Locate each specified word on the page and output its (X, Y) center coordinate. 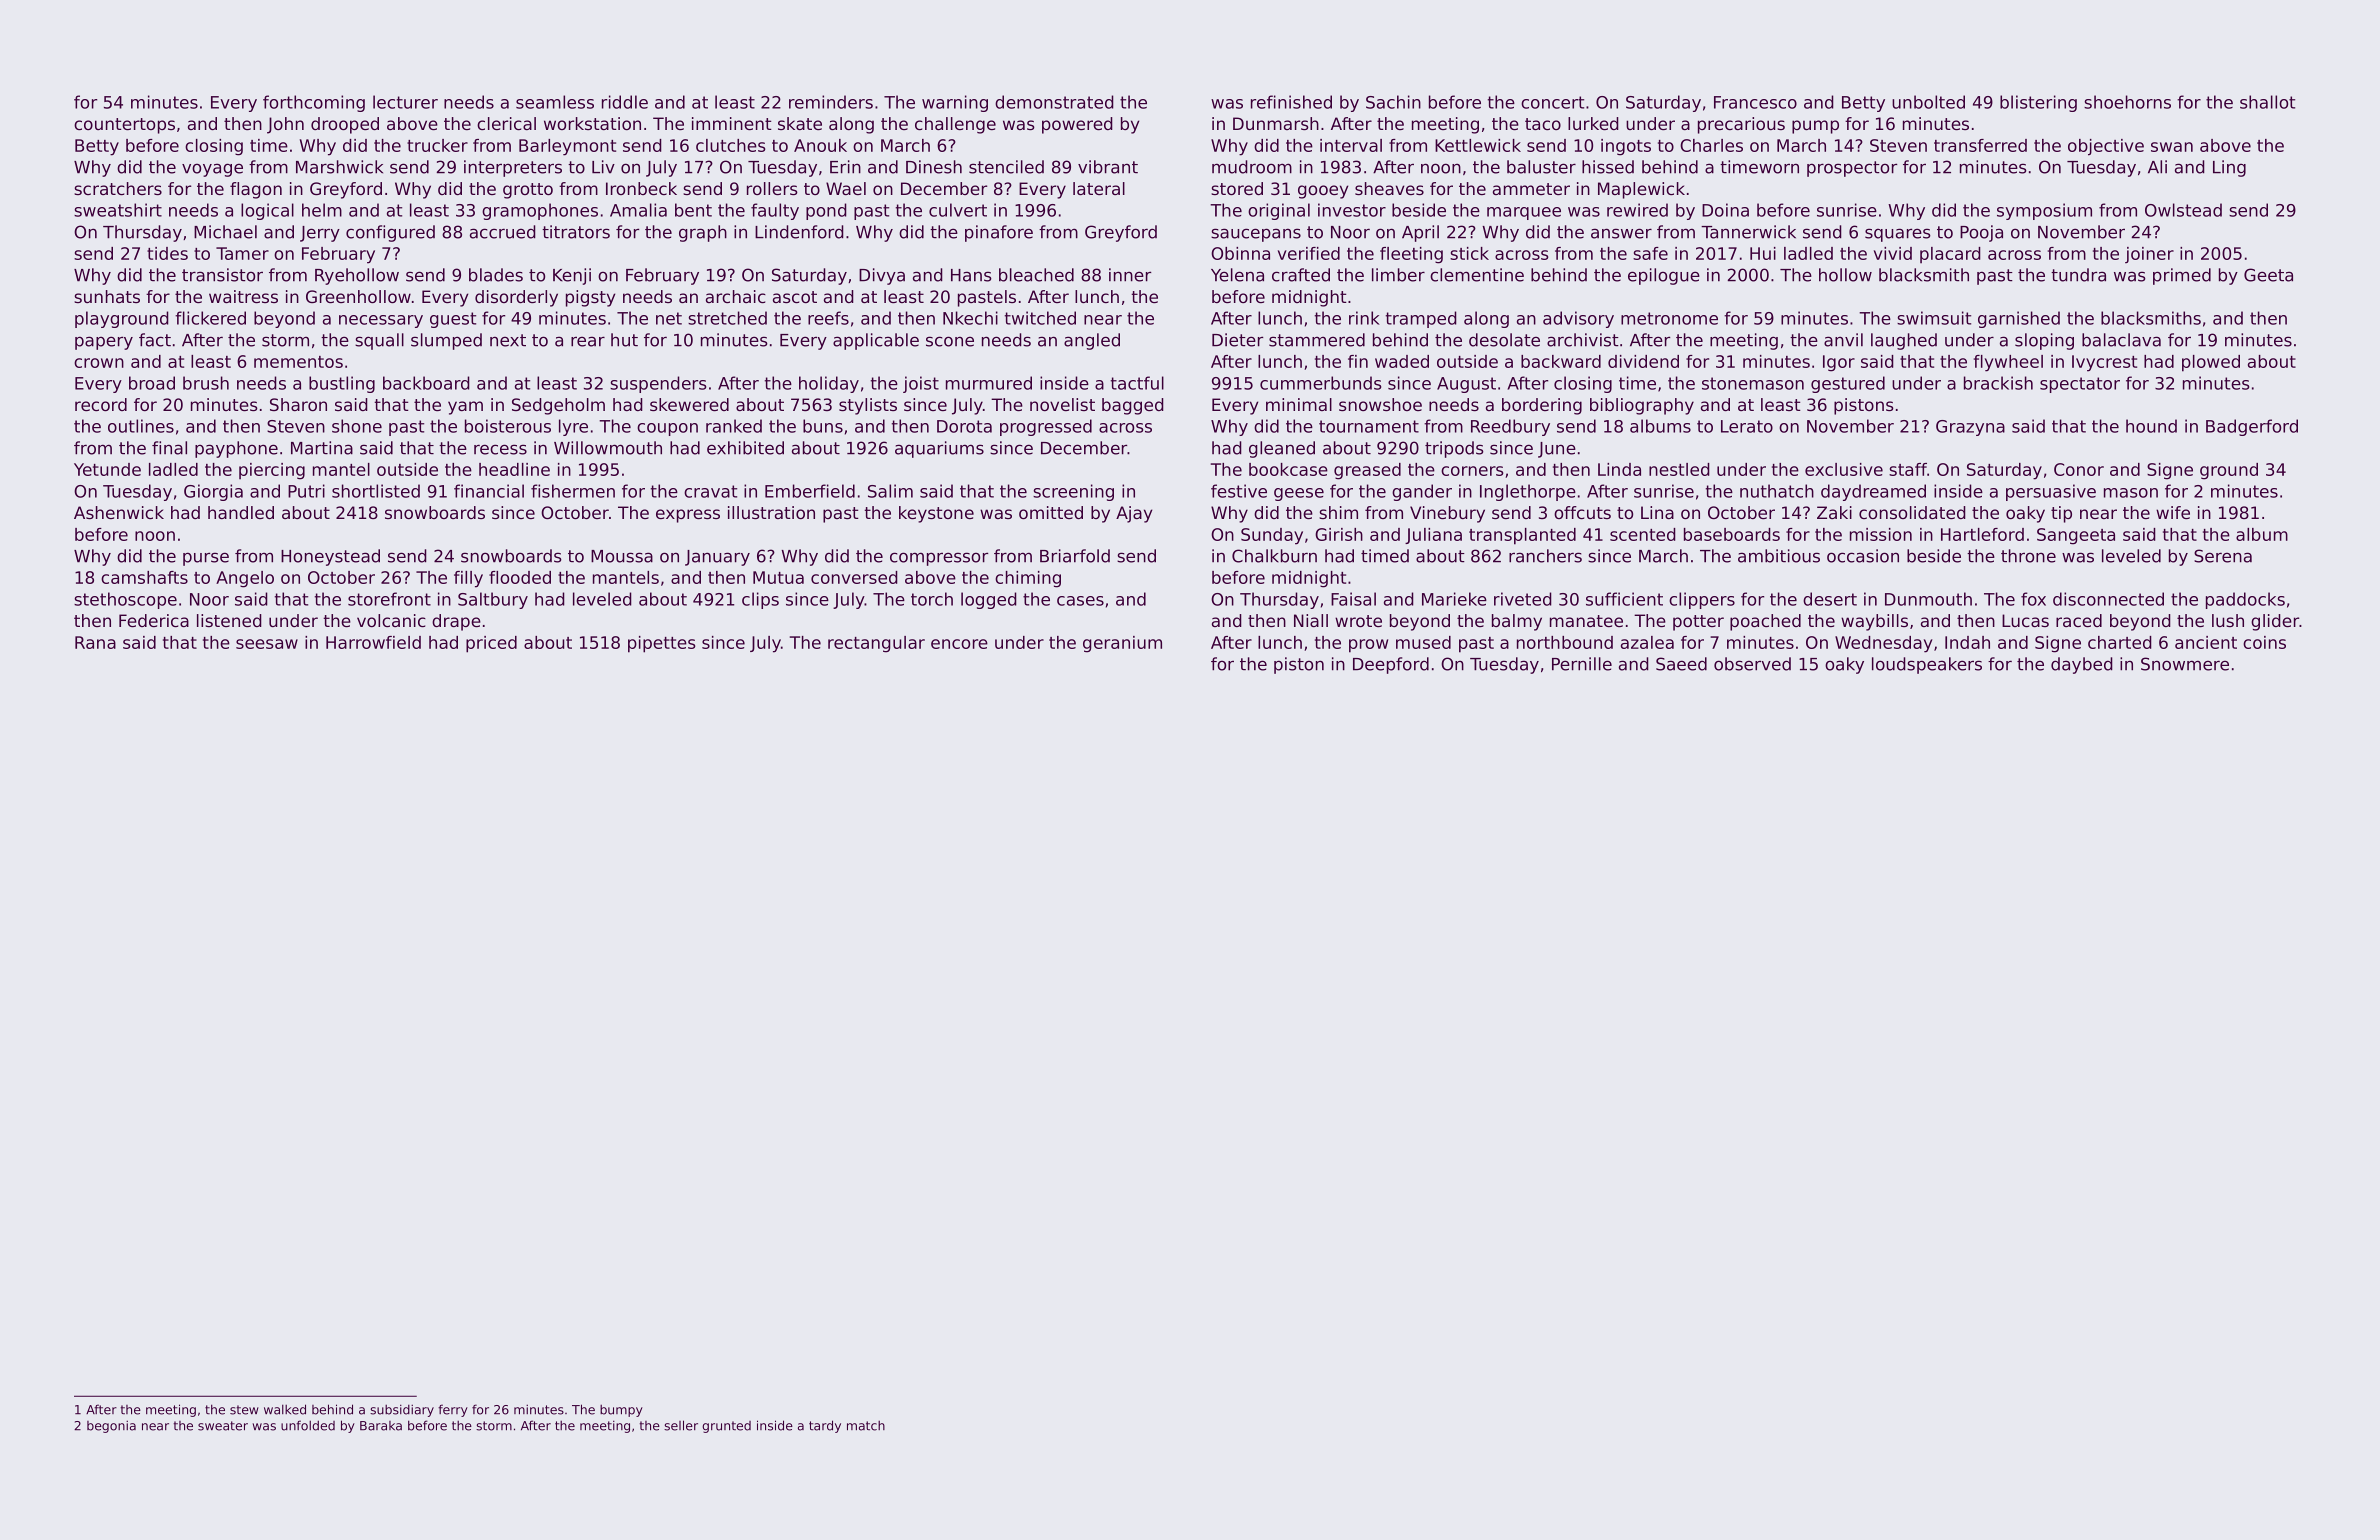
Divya (882, 276)
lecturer (405, 102)
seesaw (267, 644)
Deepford (1391, 665)
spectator (2080, 385)
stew (244, 1410)
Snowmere (2185, 664)
